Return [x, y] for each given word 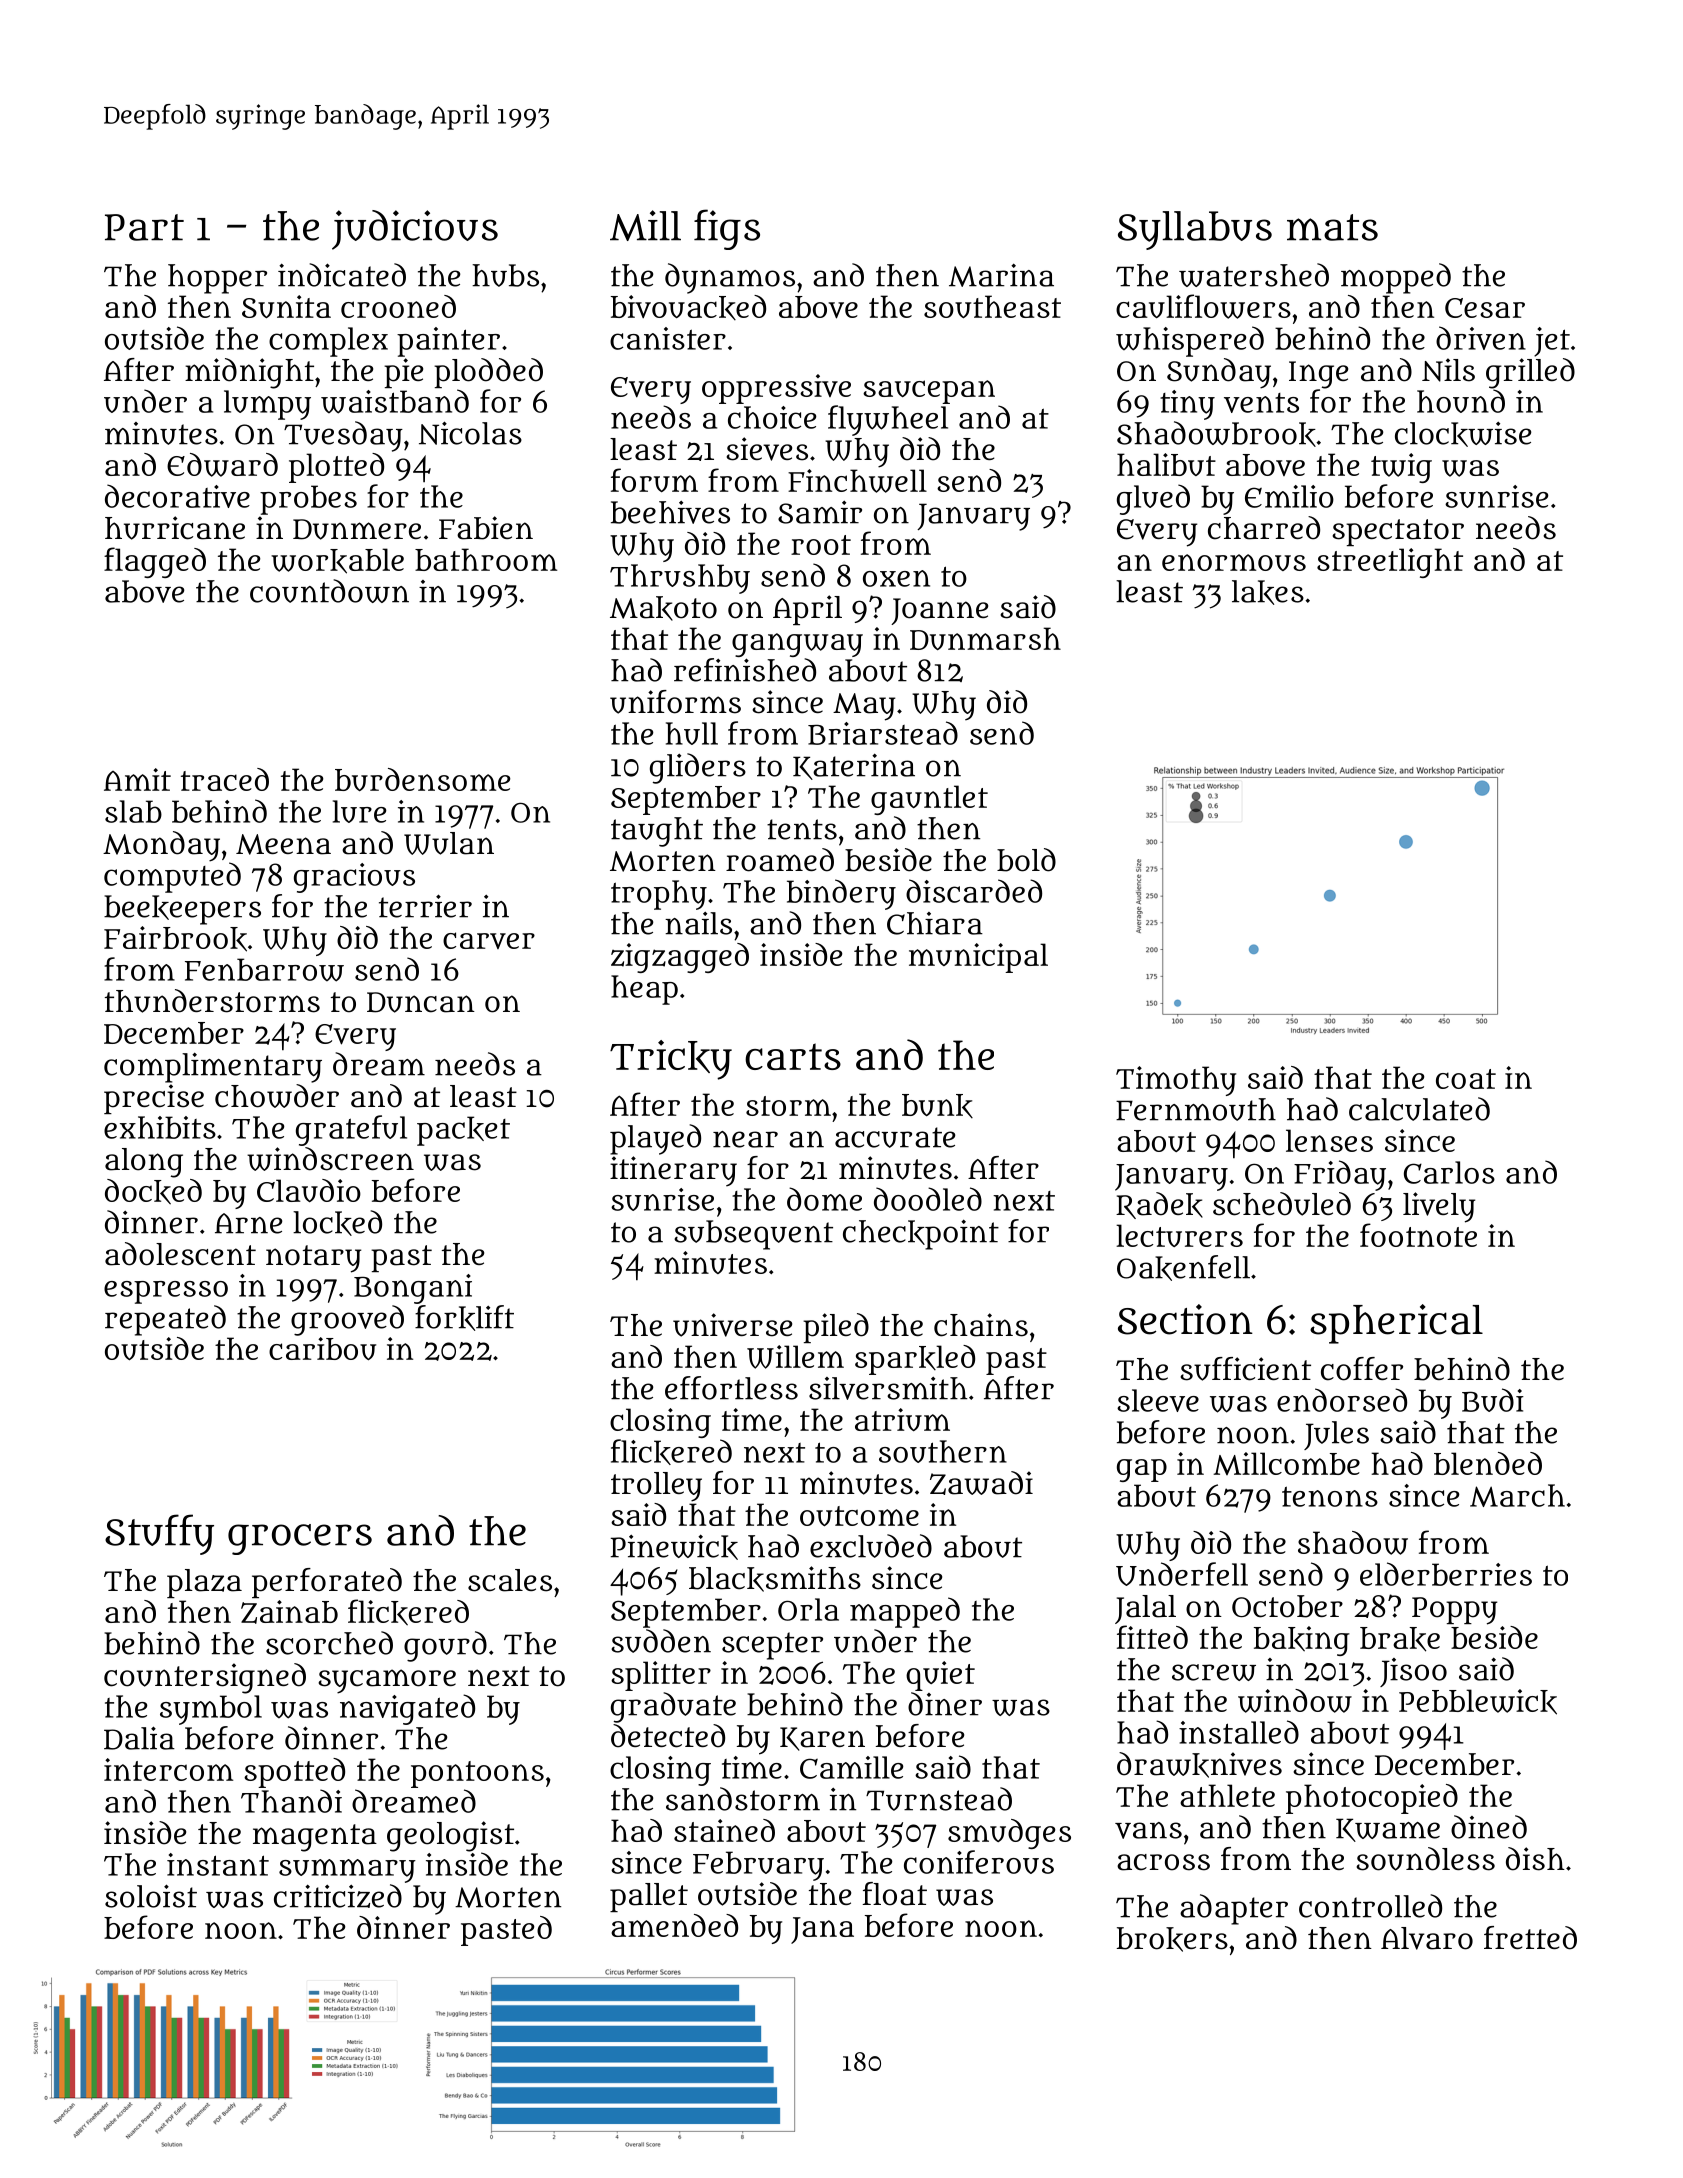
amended [674, 1925]
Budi [1493, 1400]
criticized [338, 1896]
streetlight [1390, 563]
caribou [322, 1348]
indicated [342, 275]
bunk [937, 1106]
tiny [1187, 405]
